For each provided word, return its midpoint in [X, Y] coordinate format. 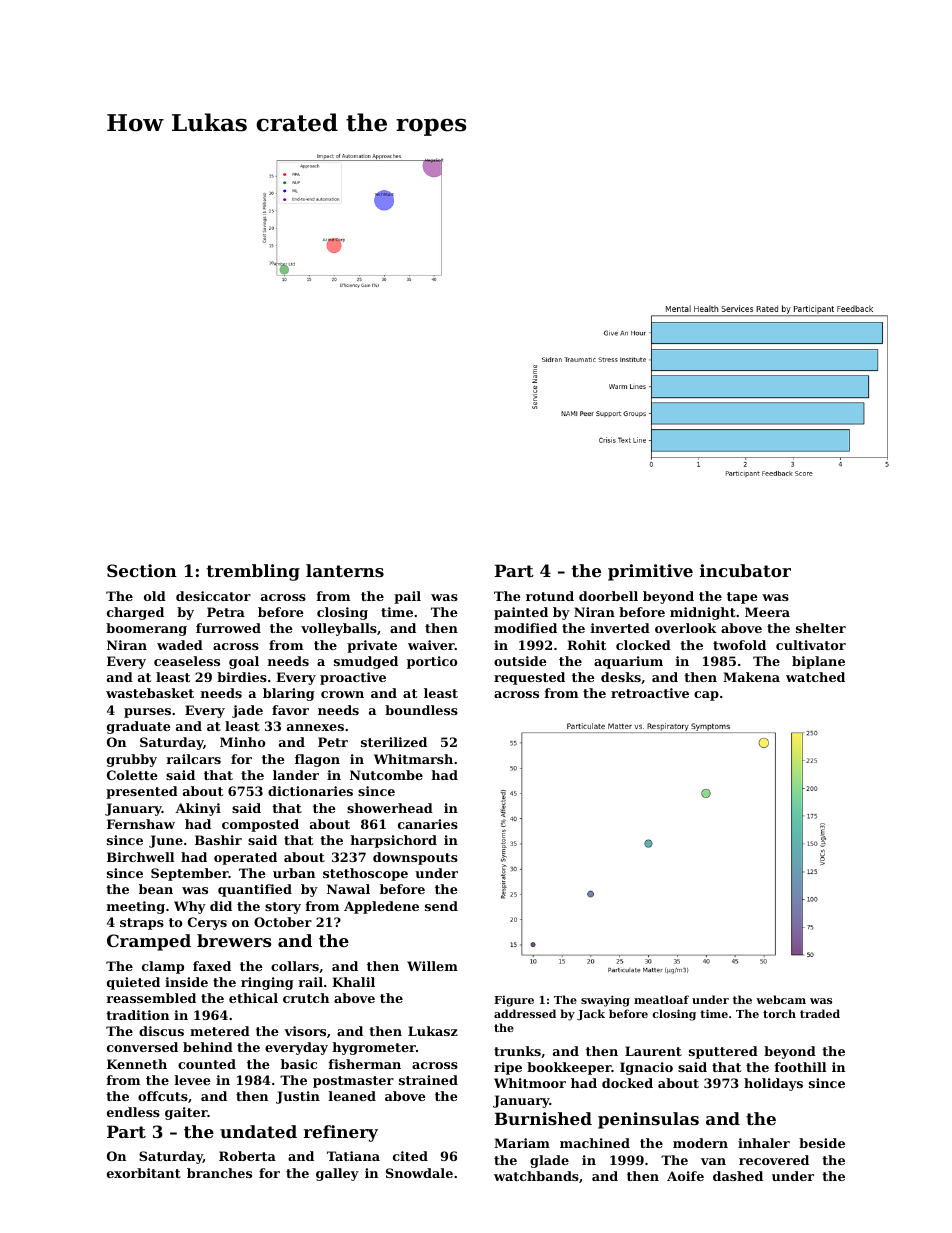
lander [296, 775]
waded [180, 645]
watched [815, 677]
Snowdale [419, 1173]
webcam [781, 999]
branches [219, 1173]
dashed [738, 1176]
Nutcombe [386, 775]
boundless [421, 710]
